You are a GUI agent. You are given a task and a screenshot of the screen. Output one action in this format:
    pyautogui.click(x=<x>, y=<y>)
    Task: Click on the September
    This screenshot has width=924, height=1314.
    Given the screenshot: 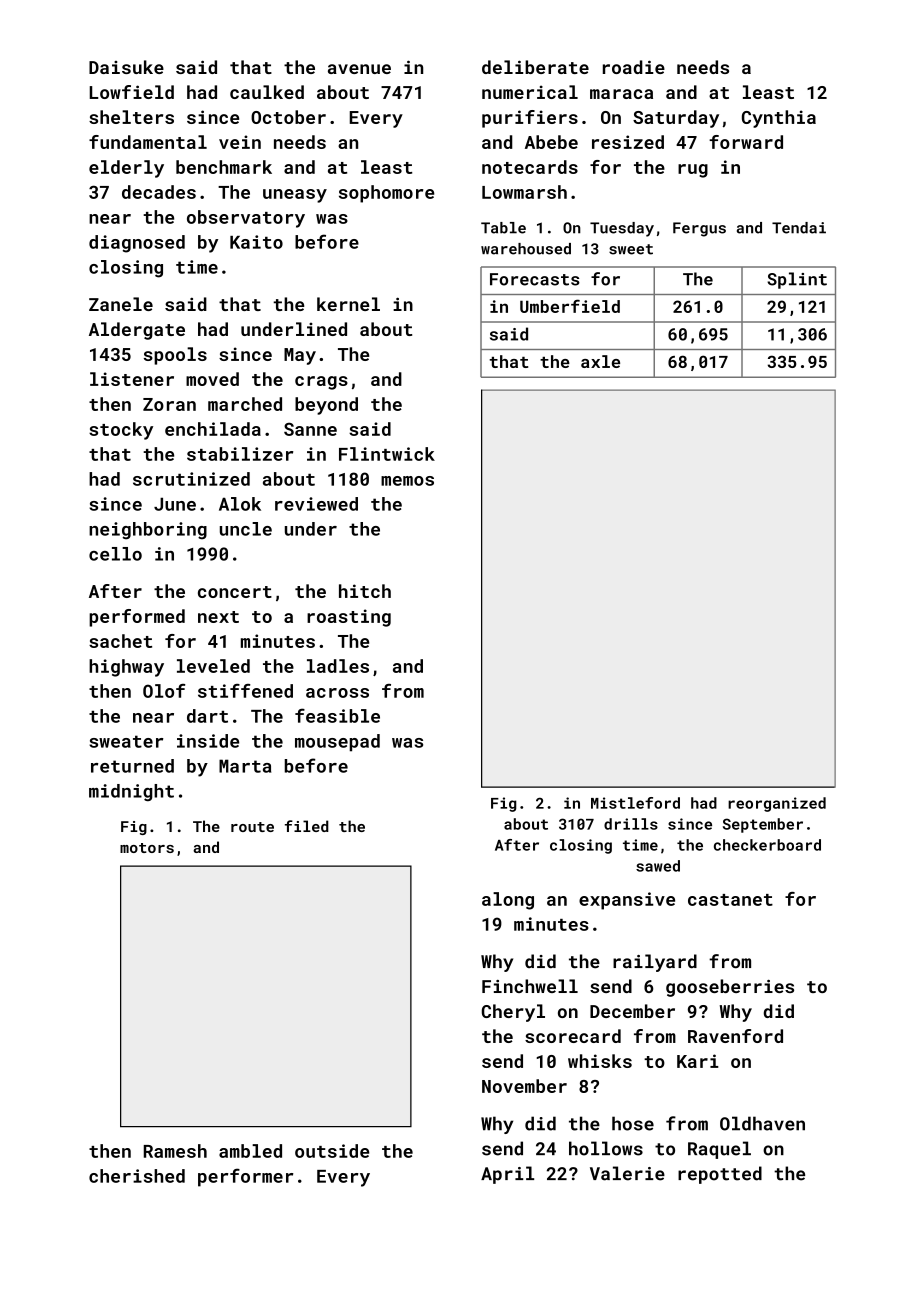 What is the action you would take?
    pyautogui.click(x=763, y=825)
